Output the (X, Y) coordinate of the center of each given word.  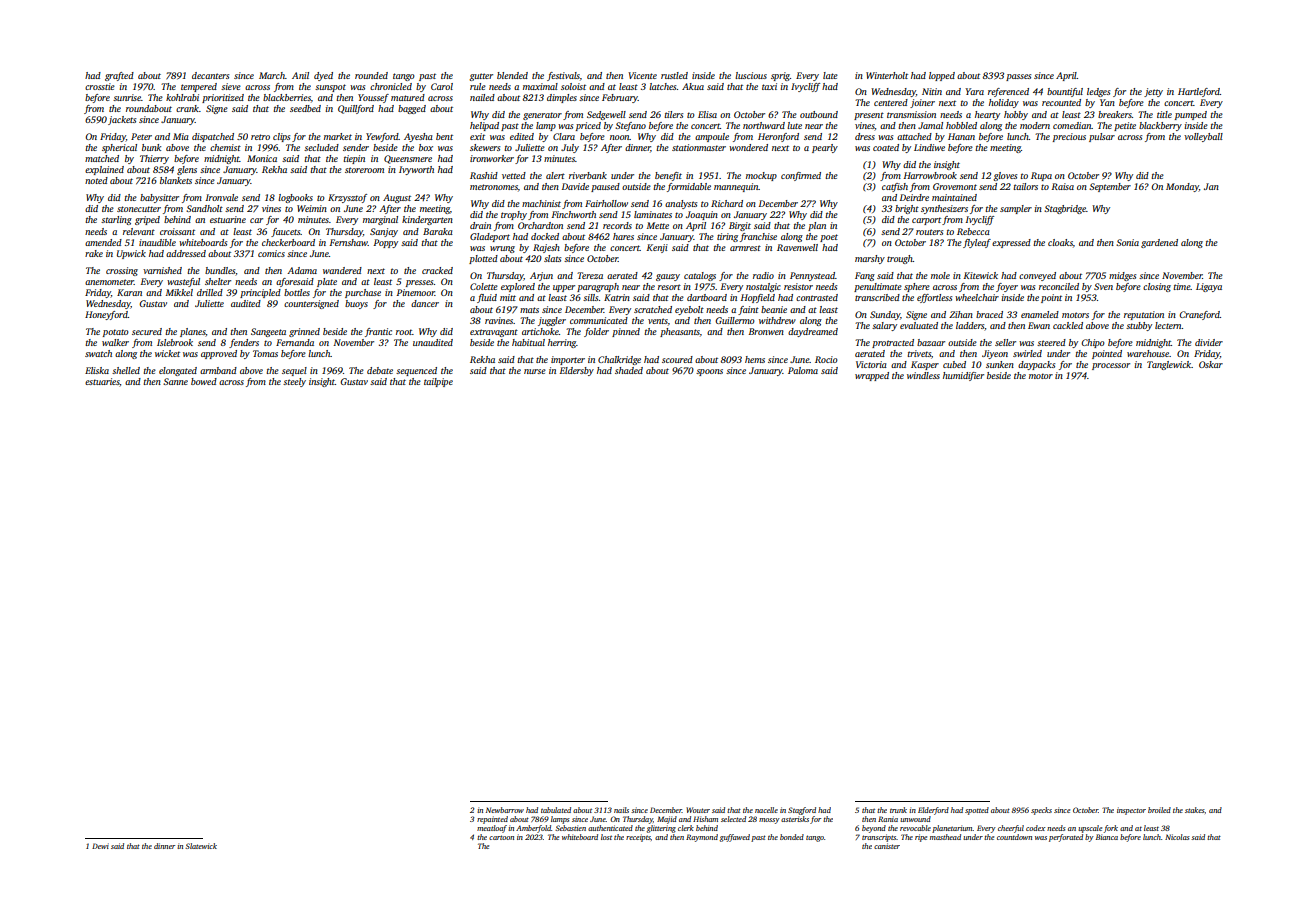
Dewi (100, 846)
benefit (668, 176)
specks (1041, 811)
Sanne (175, 381)
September (1110, 187)
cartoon (501, 837)
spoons (709, 372)
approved (219, 354)
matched (102, 158)
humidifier (963, 376)
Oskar (1211, 364)
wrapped (872, 376)
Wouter (698, 810)
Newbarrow (505, 810)
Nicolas (1177, 837)
